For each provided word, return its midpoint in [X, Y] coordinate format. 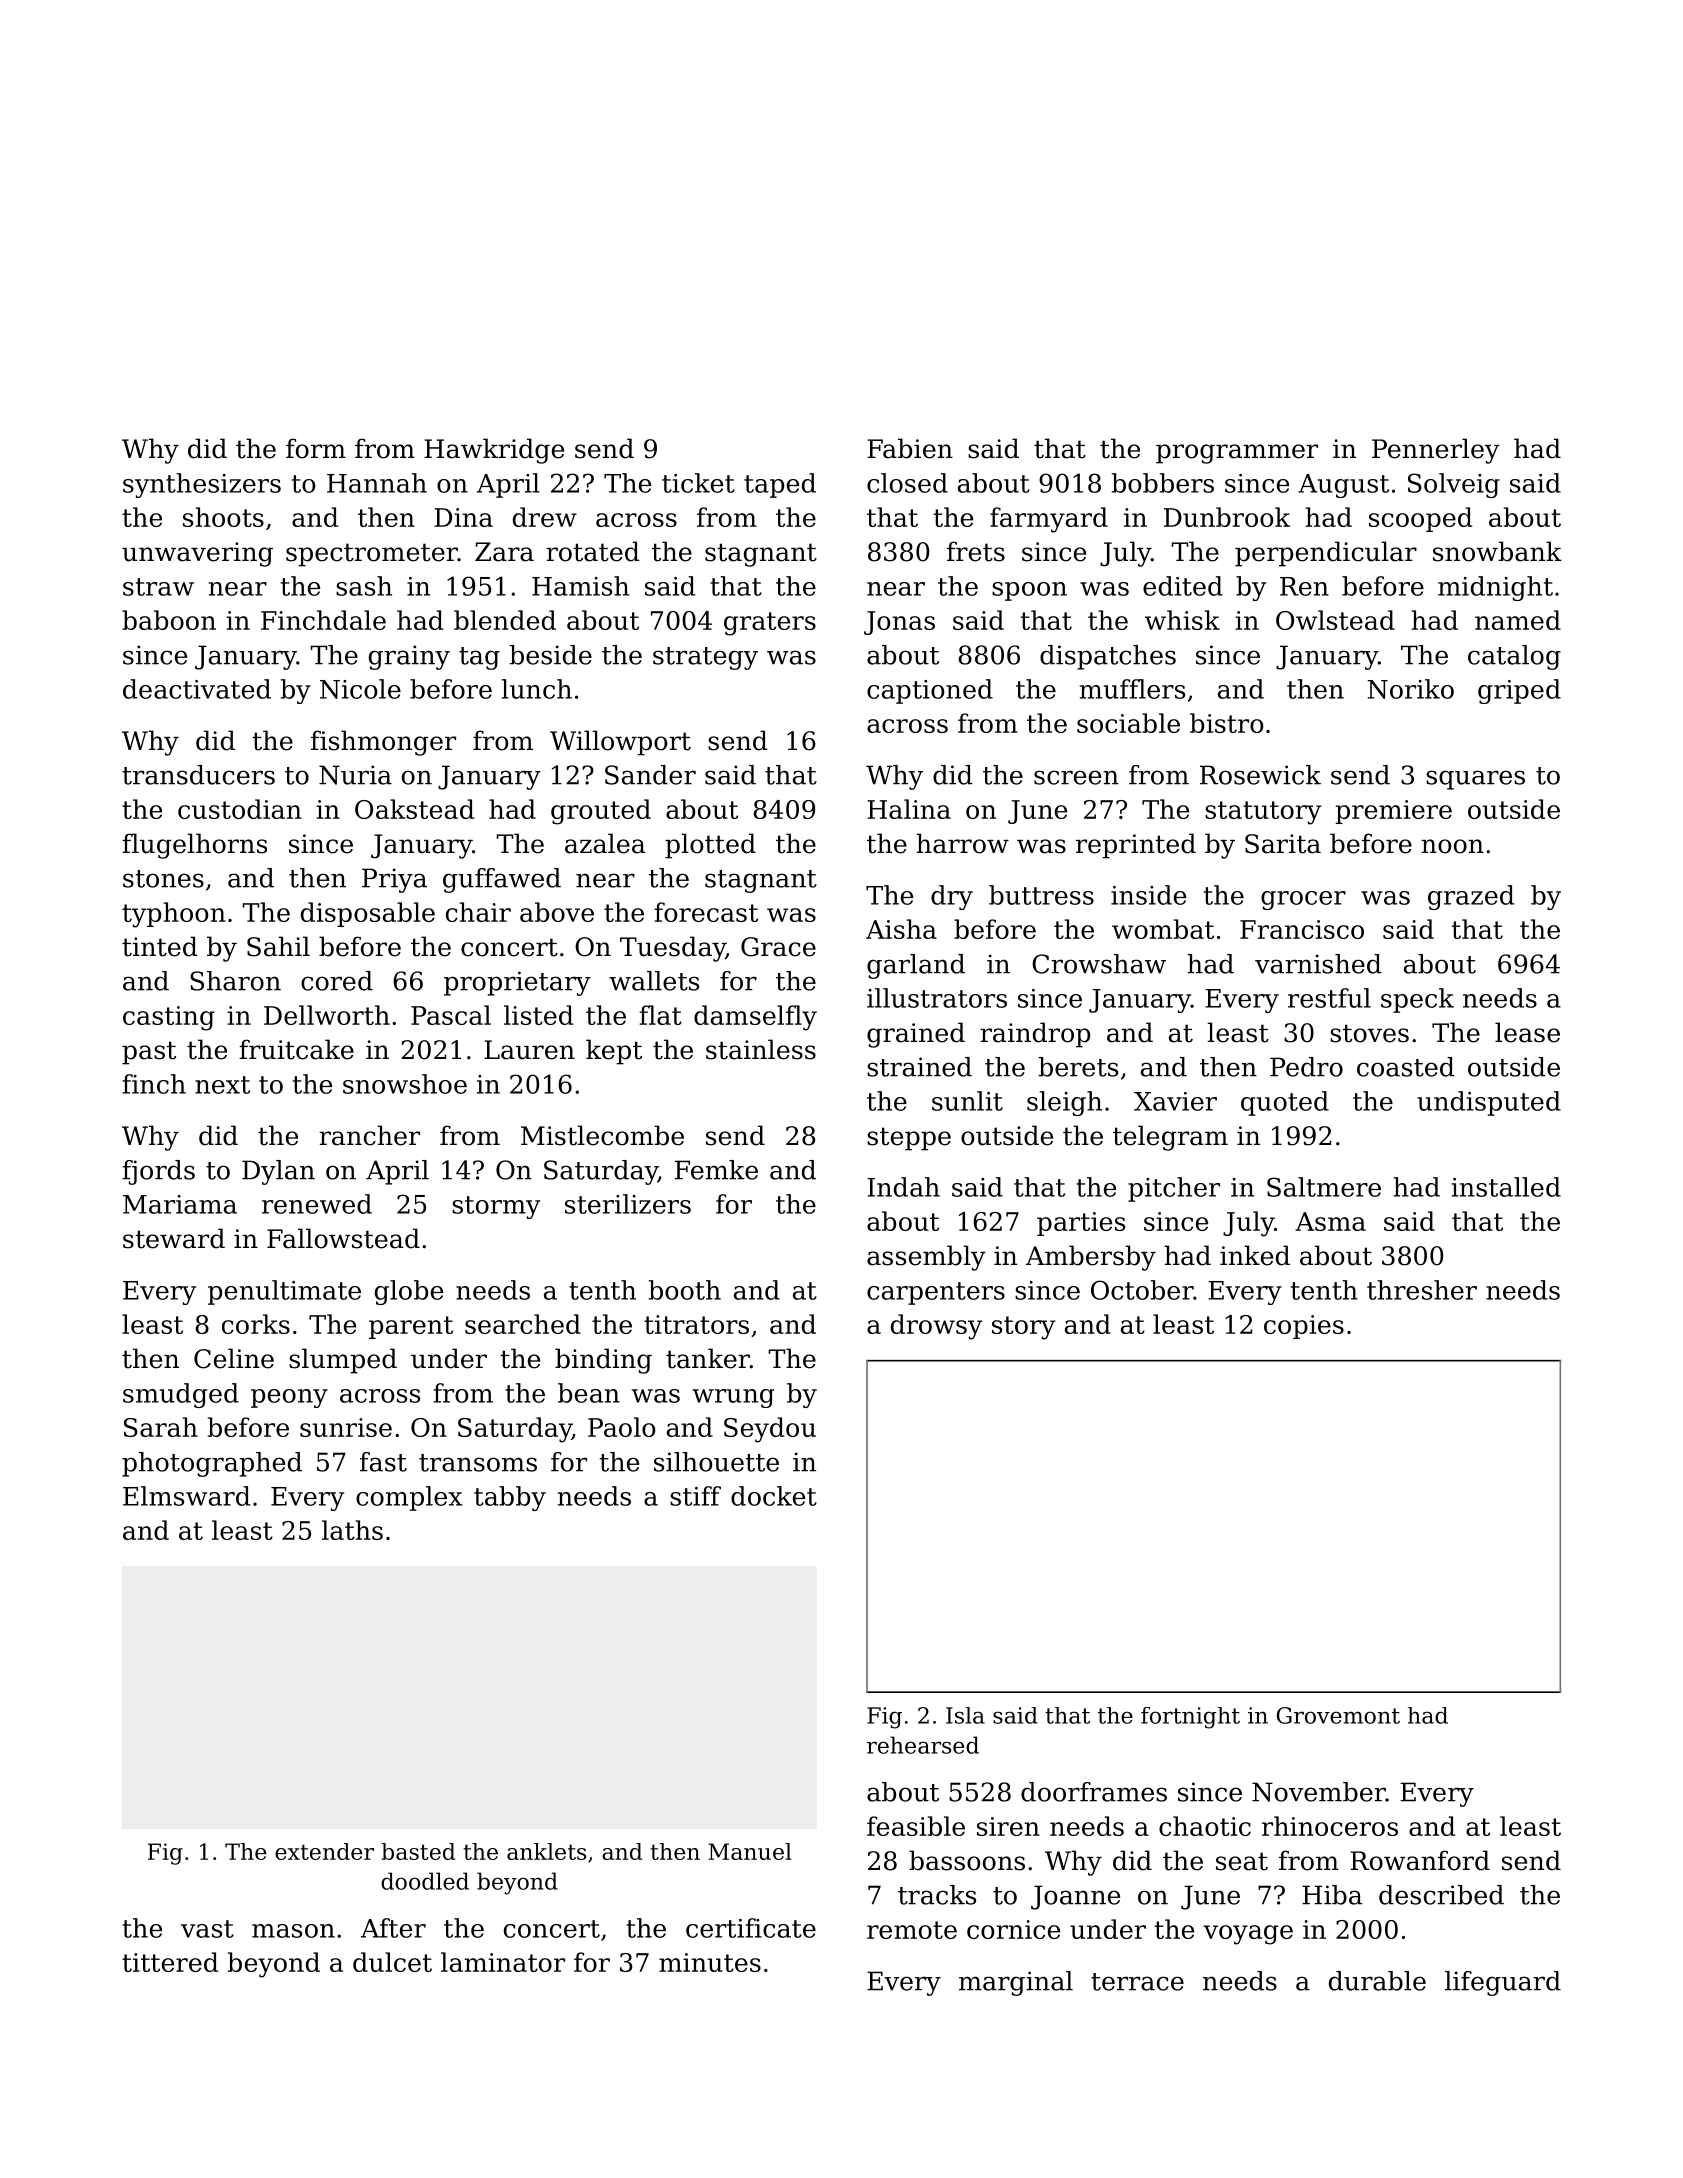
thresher [1422, 1290]
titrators [696, 1324]
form [316, 448]
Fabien [910, 448]
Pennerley [1436, 451]
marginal [1016, 1983]
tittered [170, 1962]
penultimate [284, 1292]
